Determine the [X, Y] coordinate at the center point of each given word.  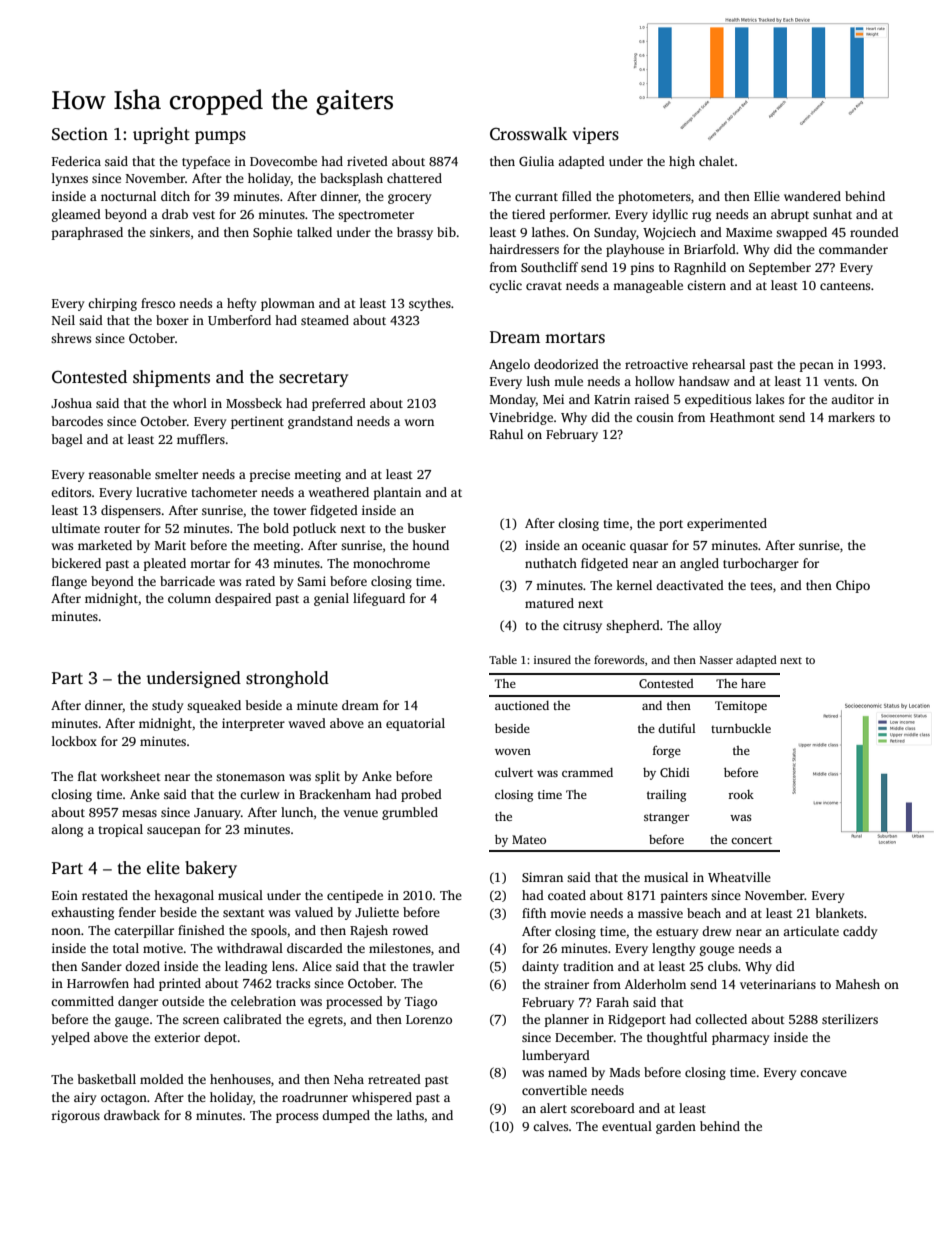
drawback [132, 1115]
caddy [860, 932]
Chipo [853, 586]
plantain [397, 493]
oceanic [604, 545]
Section [80, 134]
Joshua [71, 403]
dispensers [131, 511]
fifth [534, 913]
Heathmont [742, 417]
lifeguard [379, 599]
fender [137, 912]
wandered [812, 196]
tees [761, 586]
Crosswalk [528, 134]
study [167, 706]
